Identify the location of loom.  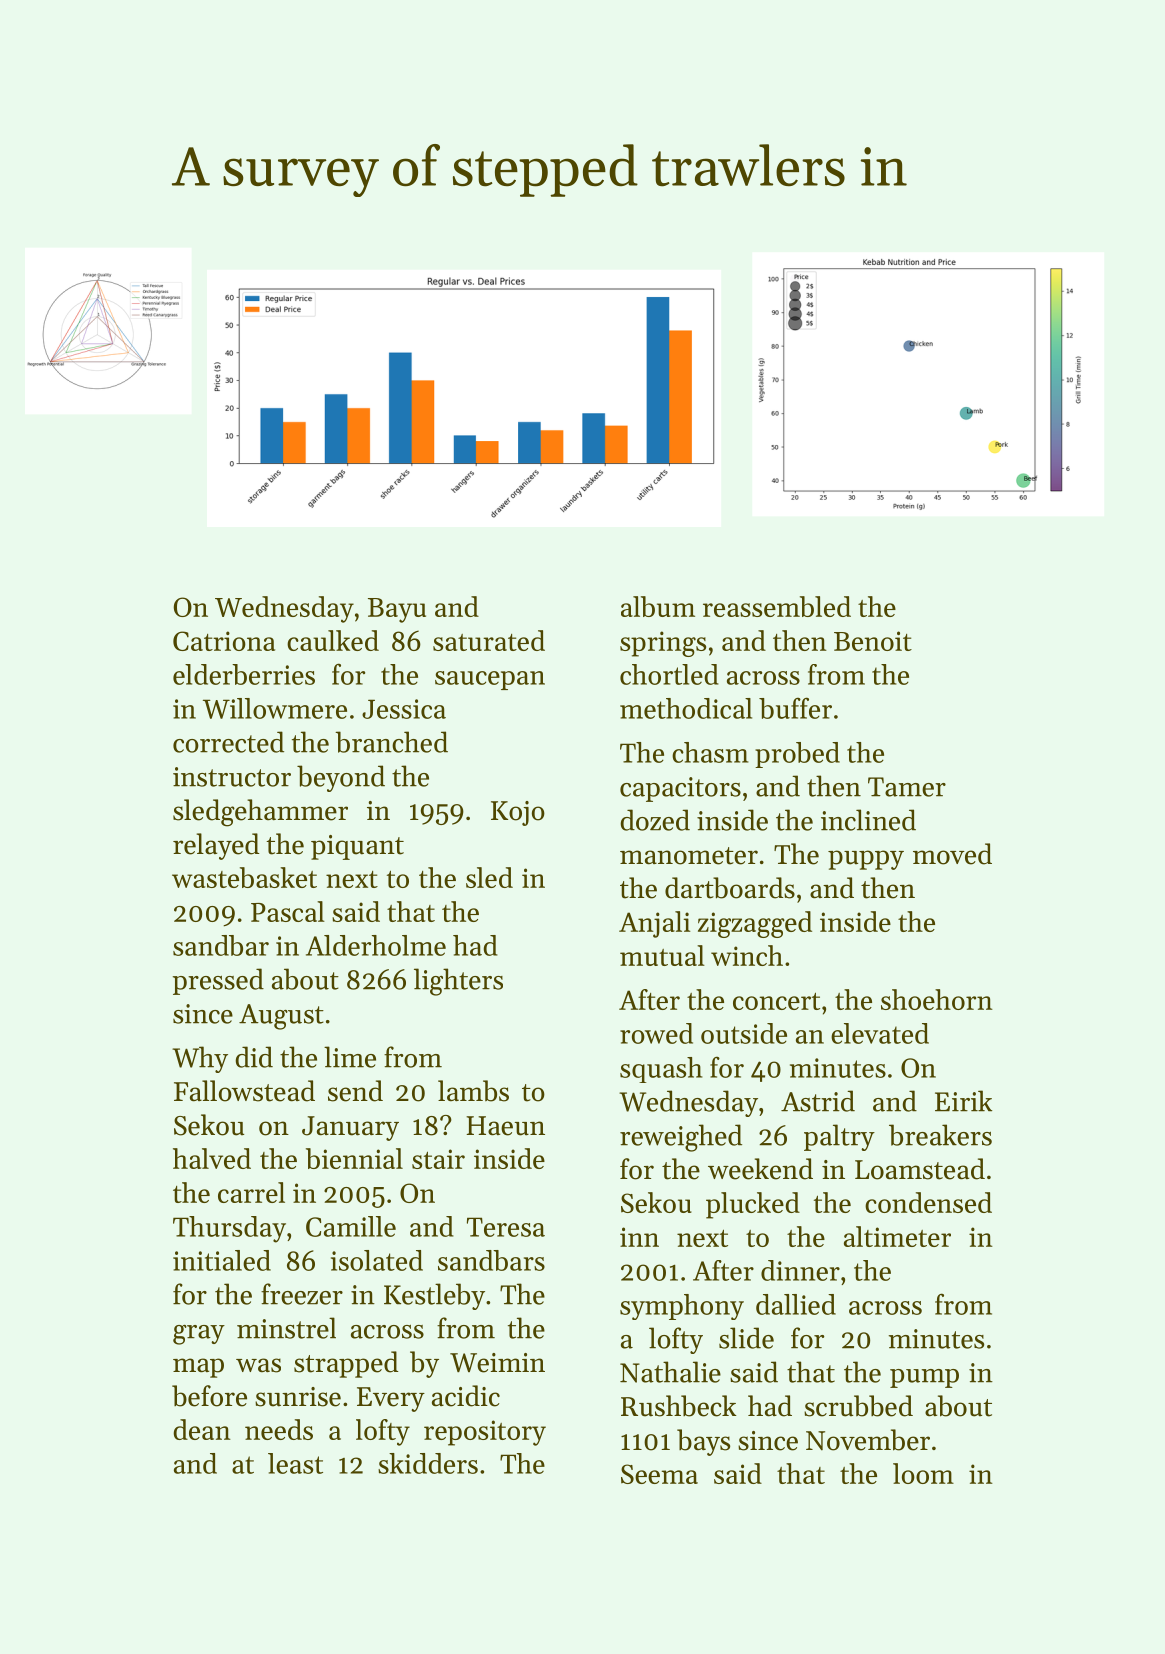
(923, 1473).
